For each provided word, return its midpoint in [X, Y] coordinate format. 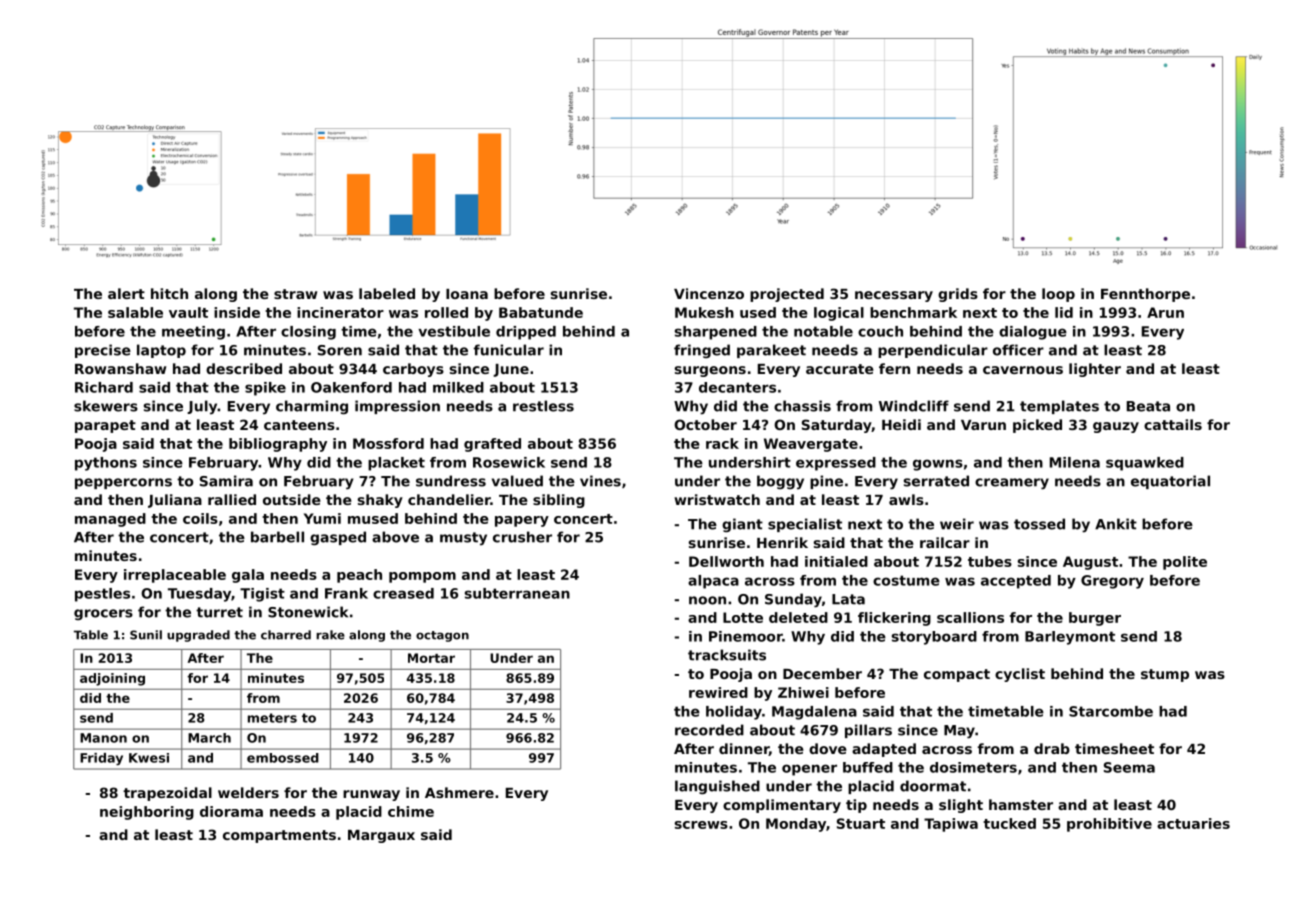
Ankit [1116, 524]
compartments [279, 836]
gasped [338, 538]
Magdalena [814, 713]
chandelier [449, 499]
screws [701, 825]
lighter [1095, 370]
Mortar [431, 658]
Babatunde [541, 312]
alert [126, 293]
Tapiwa [951, 825]
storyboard [934, 638]
